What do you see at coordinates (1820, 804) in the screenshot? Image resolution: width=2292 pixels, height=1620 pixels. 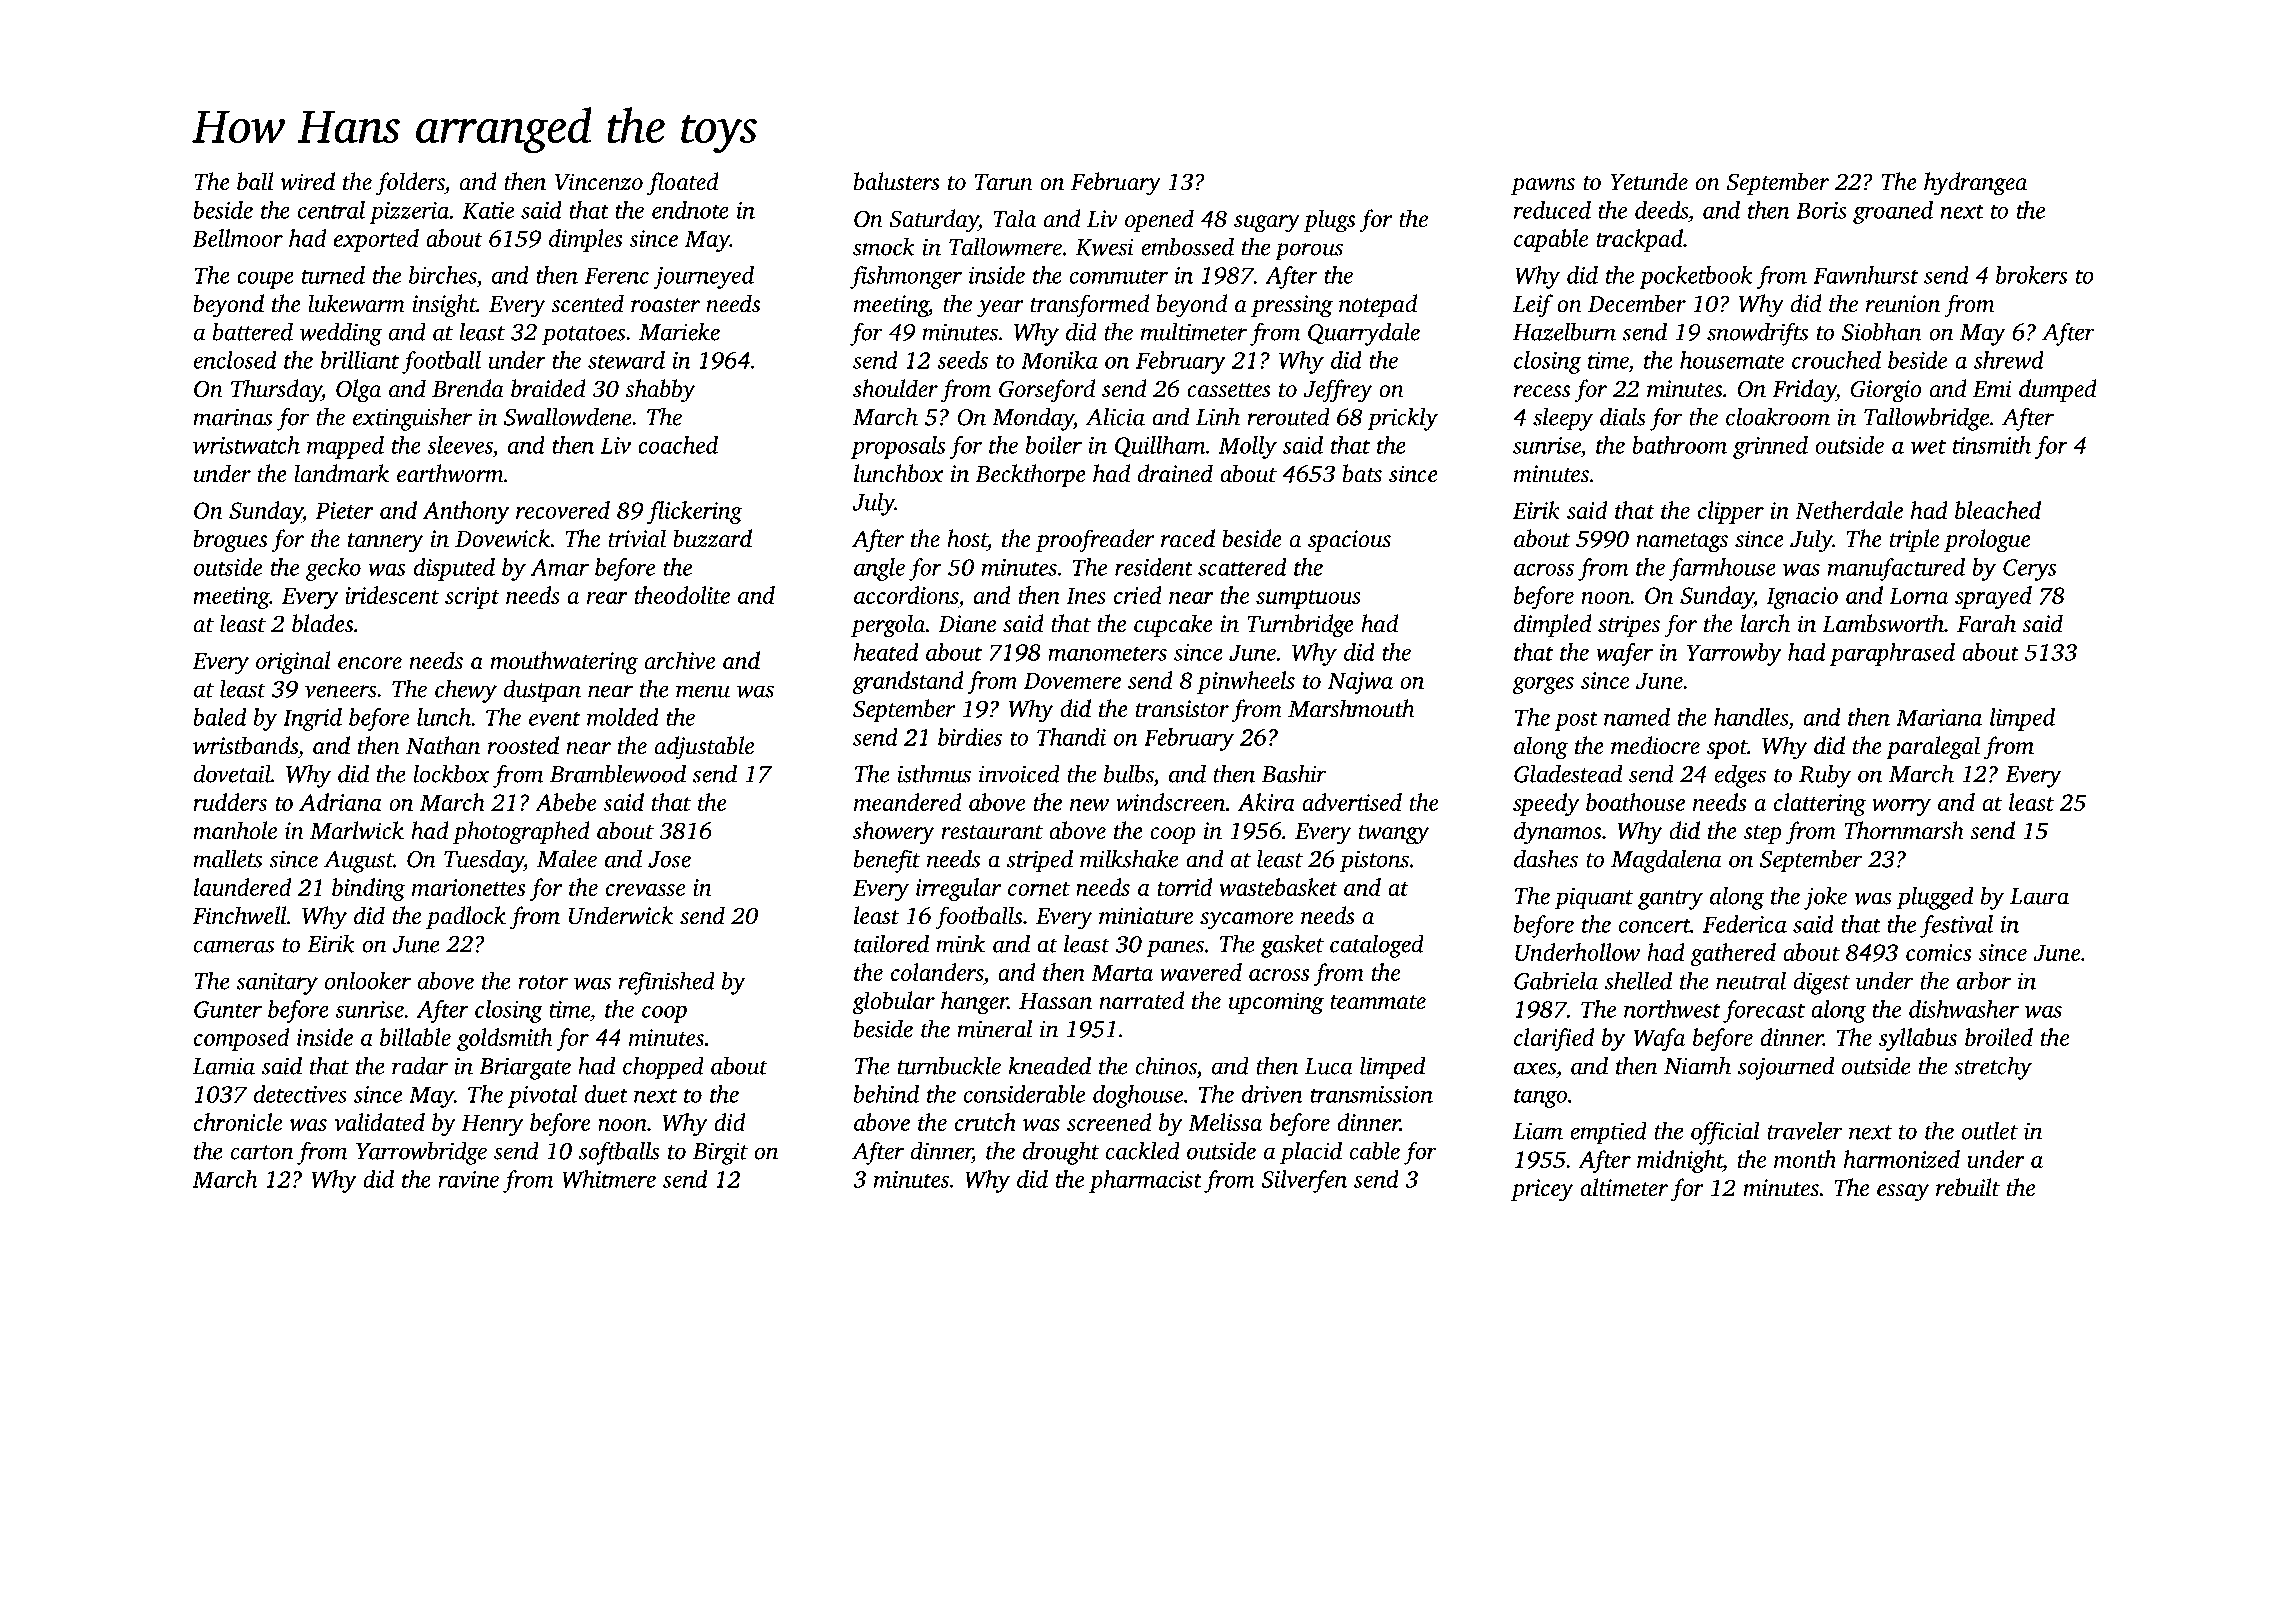 I see `clattering` at bounding box center [1820, 804].
